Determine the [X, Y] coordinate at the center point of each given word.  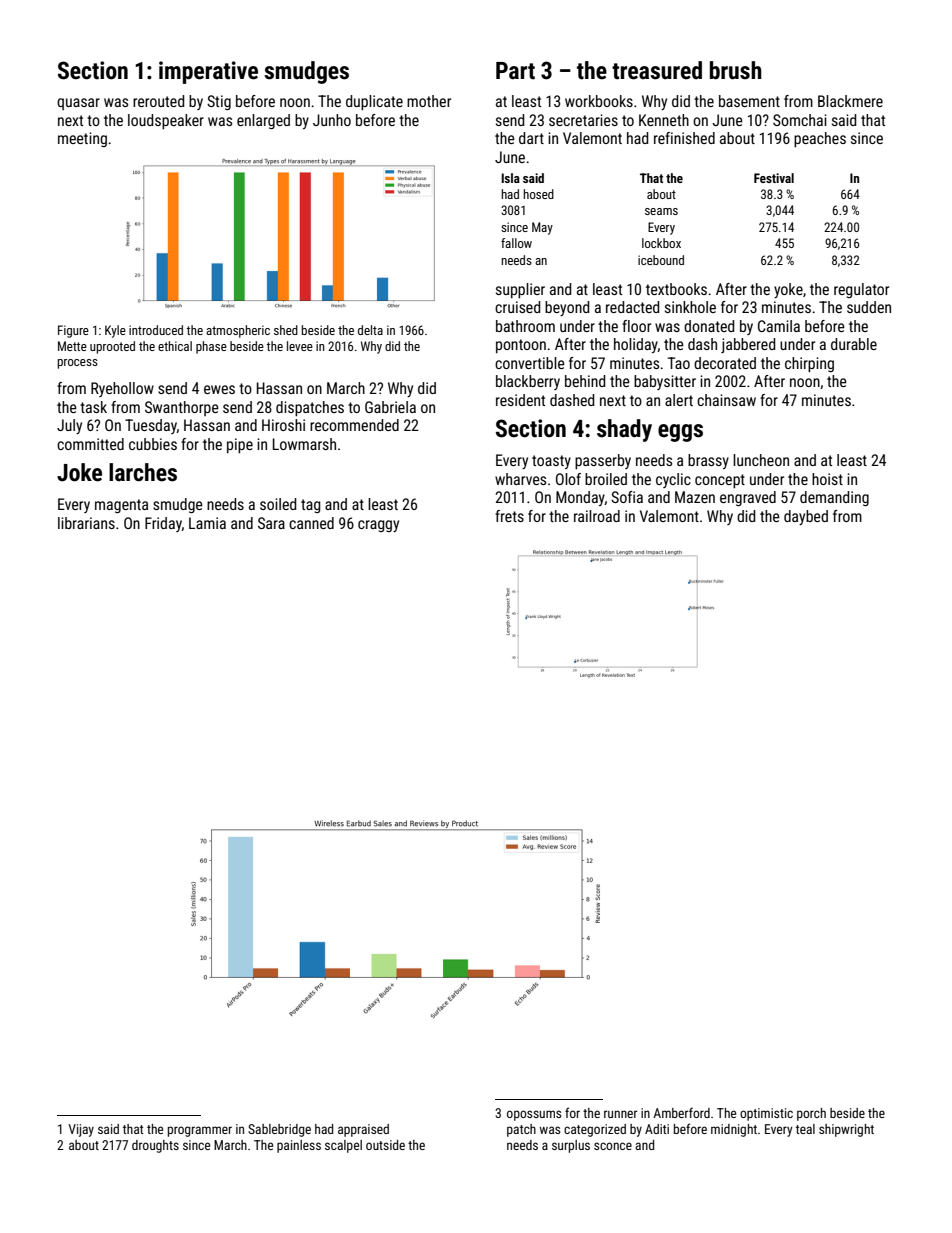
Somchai [800, 120]
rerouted [158, 101]
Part [515, 71]
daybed [806, 517]
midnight [734, 1130]
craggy [378, 526]
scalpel [343, 1146]
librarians [86, 523]
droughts [155, 1146]
